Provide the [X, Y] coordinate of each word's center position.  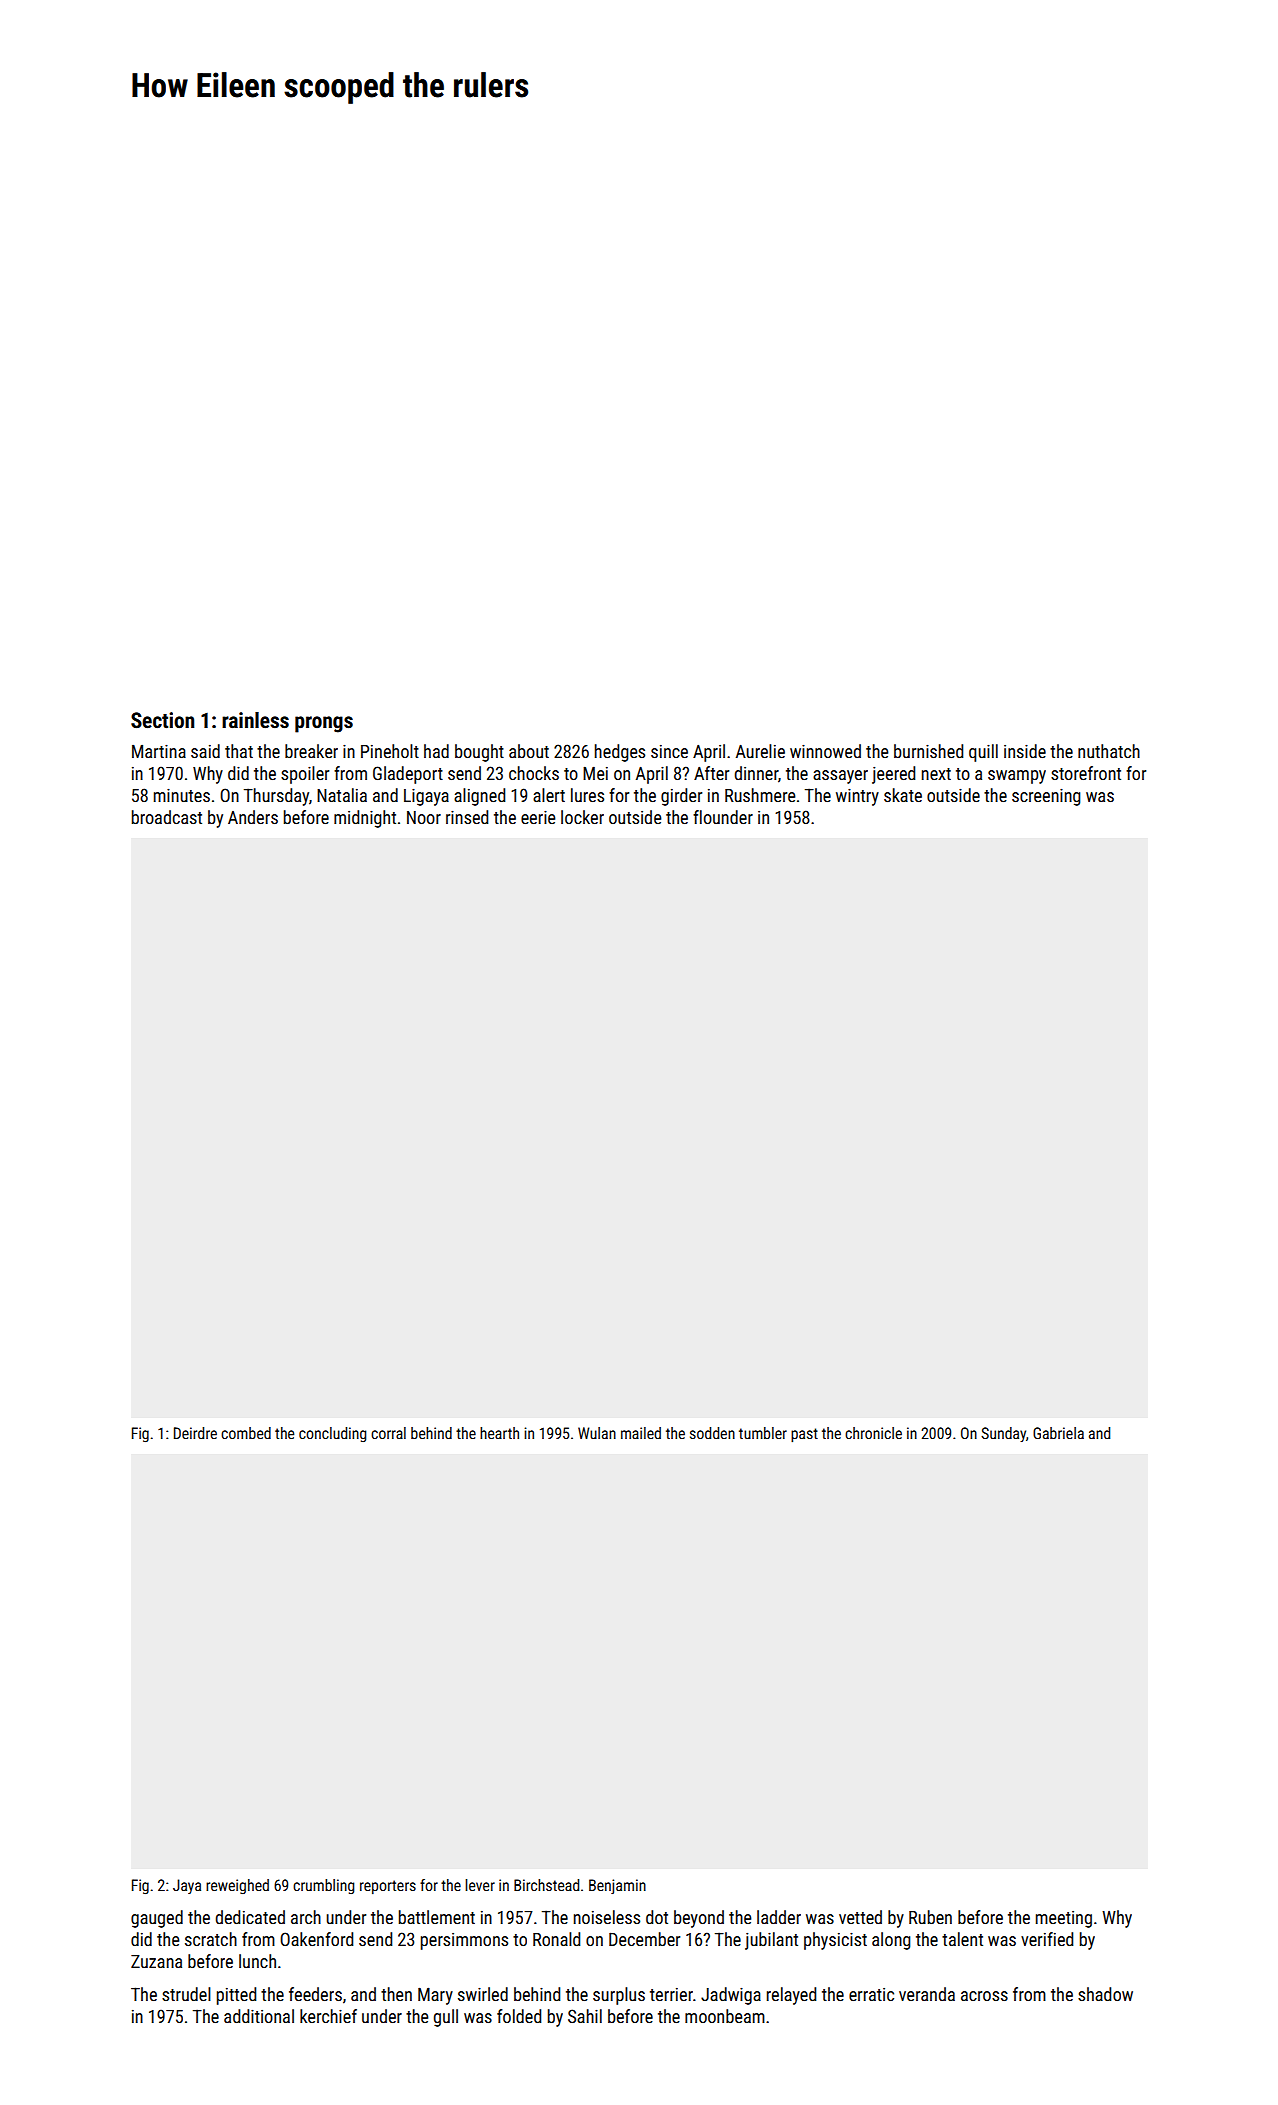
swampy [1017, 777]
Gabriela [1058, 1433]
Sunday [1003, 1434]
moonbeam [725, 2016]
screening [1046, 797]
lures [587, 795]
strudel [186, 1994]
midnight [365, 819]
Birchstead [546, 1885]
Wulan [597, 1433]
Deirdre [195, 1433]
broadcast [167, 817]
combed [246, 1433]
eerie [538, 817]
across [984, 1996]
